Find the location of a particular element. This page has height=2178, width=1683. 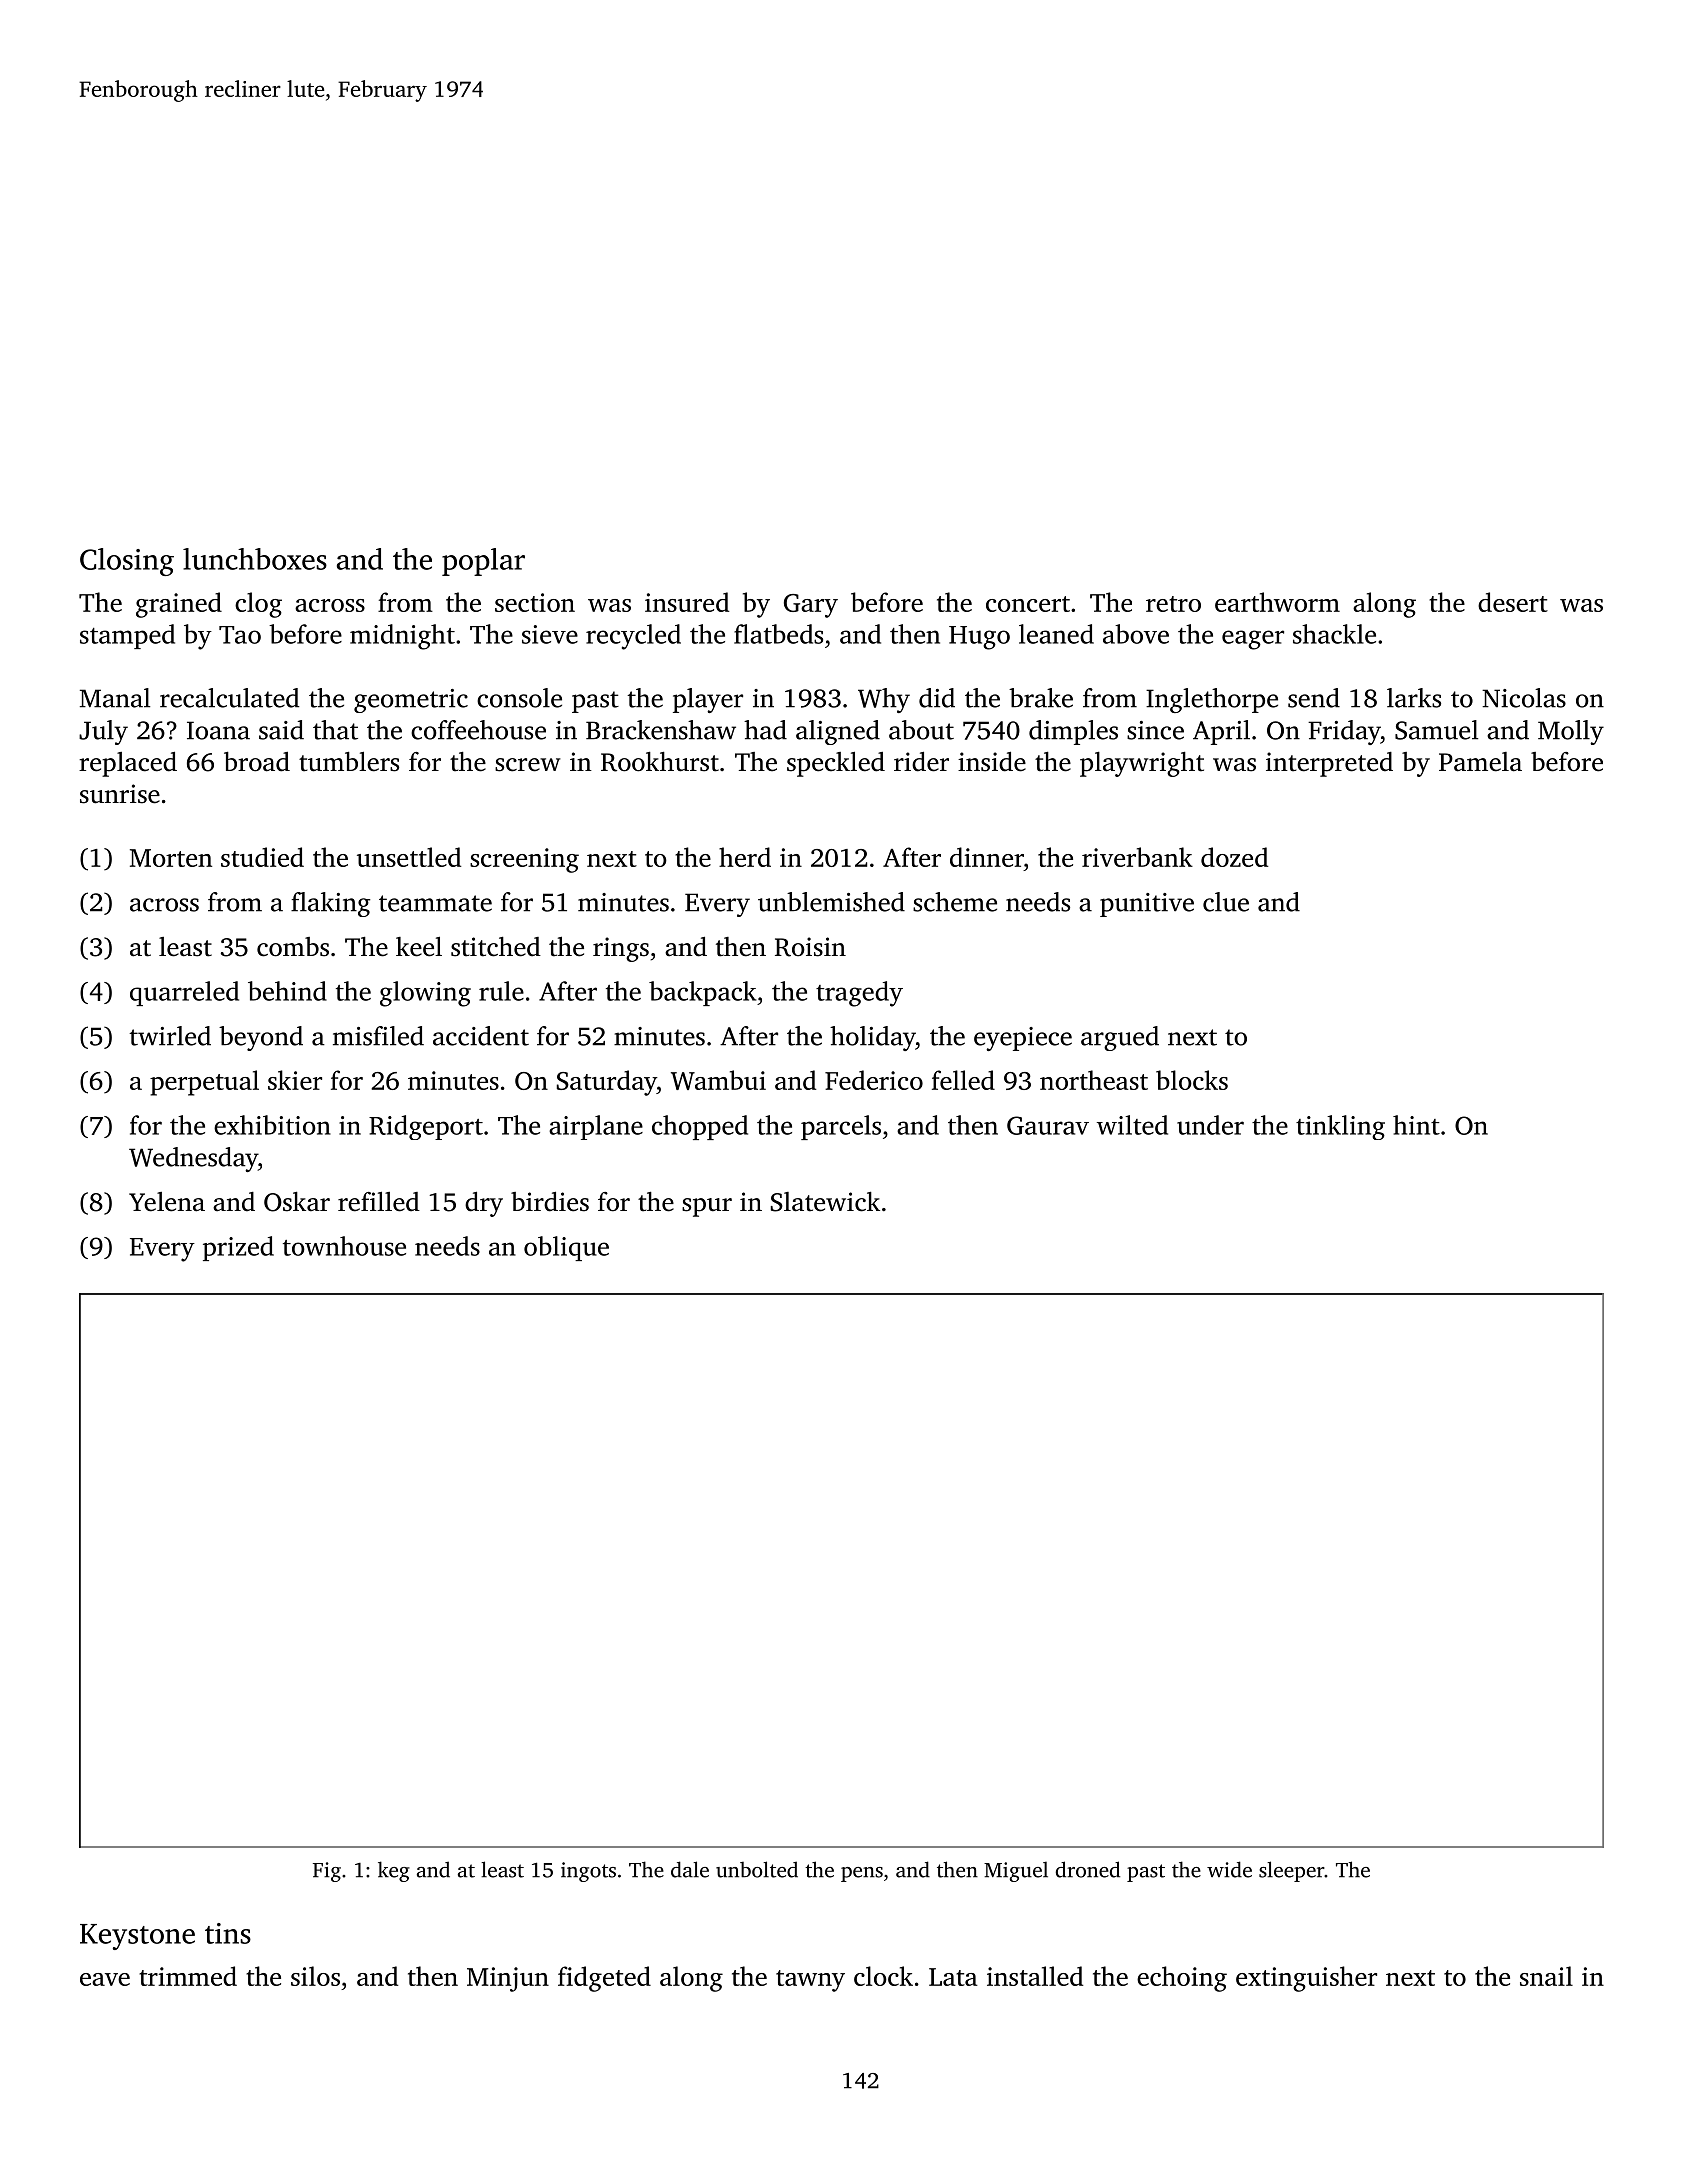

snail is located at coordinates (1546, 1976).
